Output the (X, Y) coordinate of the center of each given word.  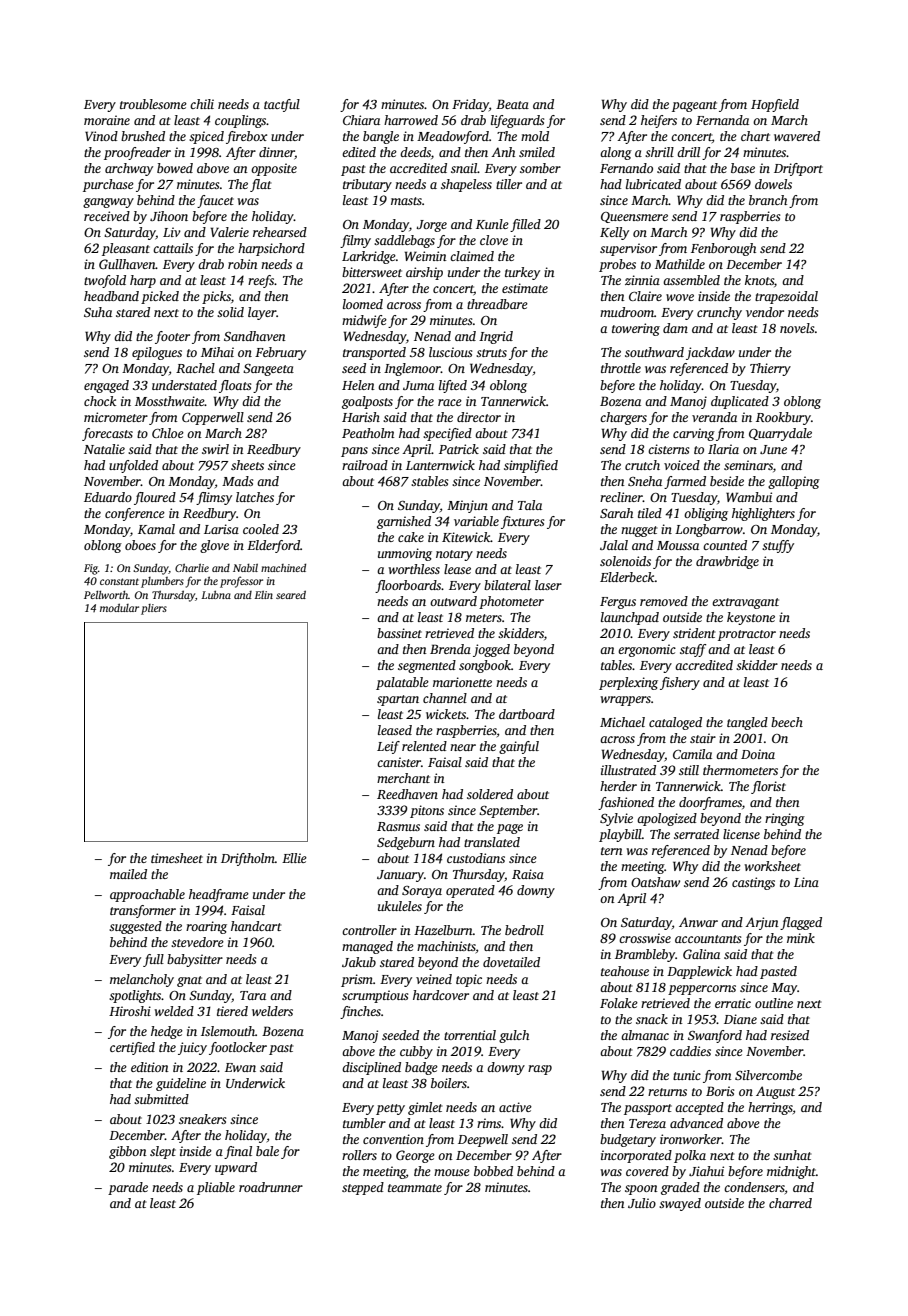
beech (787, 722)
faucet (215, 201)
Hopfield (775, 105)
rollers (359, 1155)
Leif (388, 747)
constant (119, 581)
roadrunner (271, 1187)
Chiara (361, 120)
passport (648, 1109)
